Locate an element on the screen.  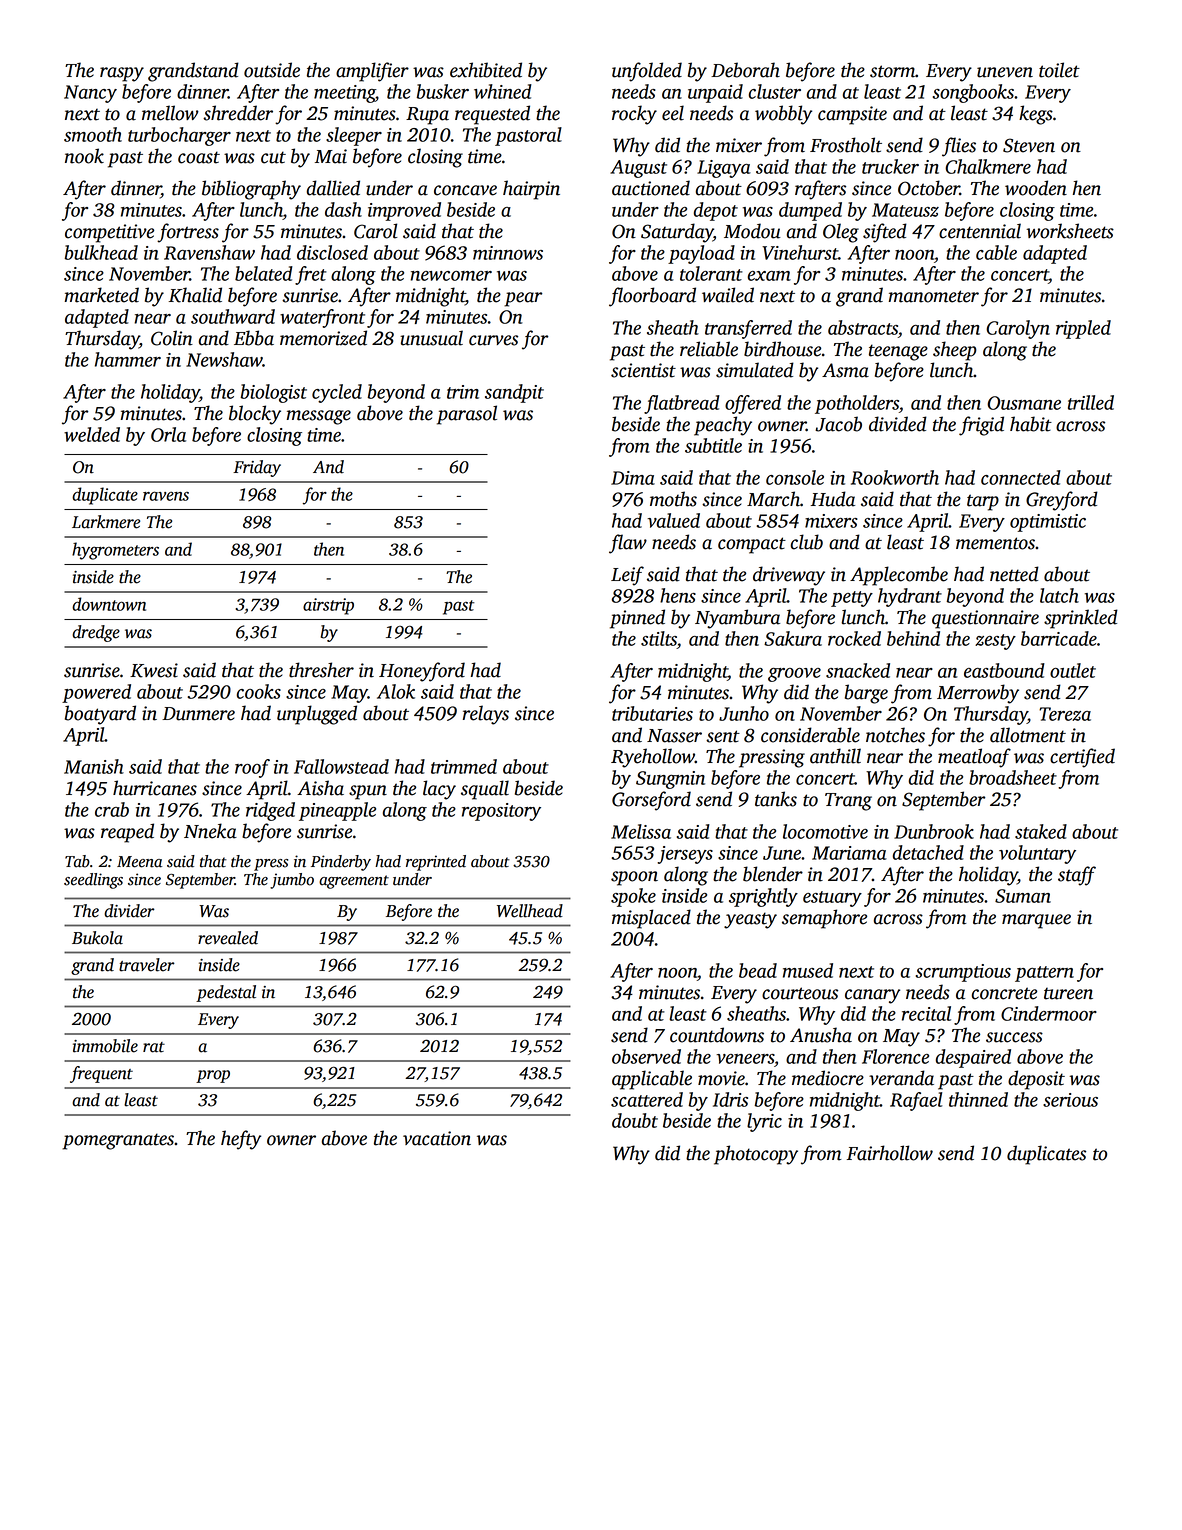
exhibited is located at coordinates (486, 70).
